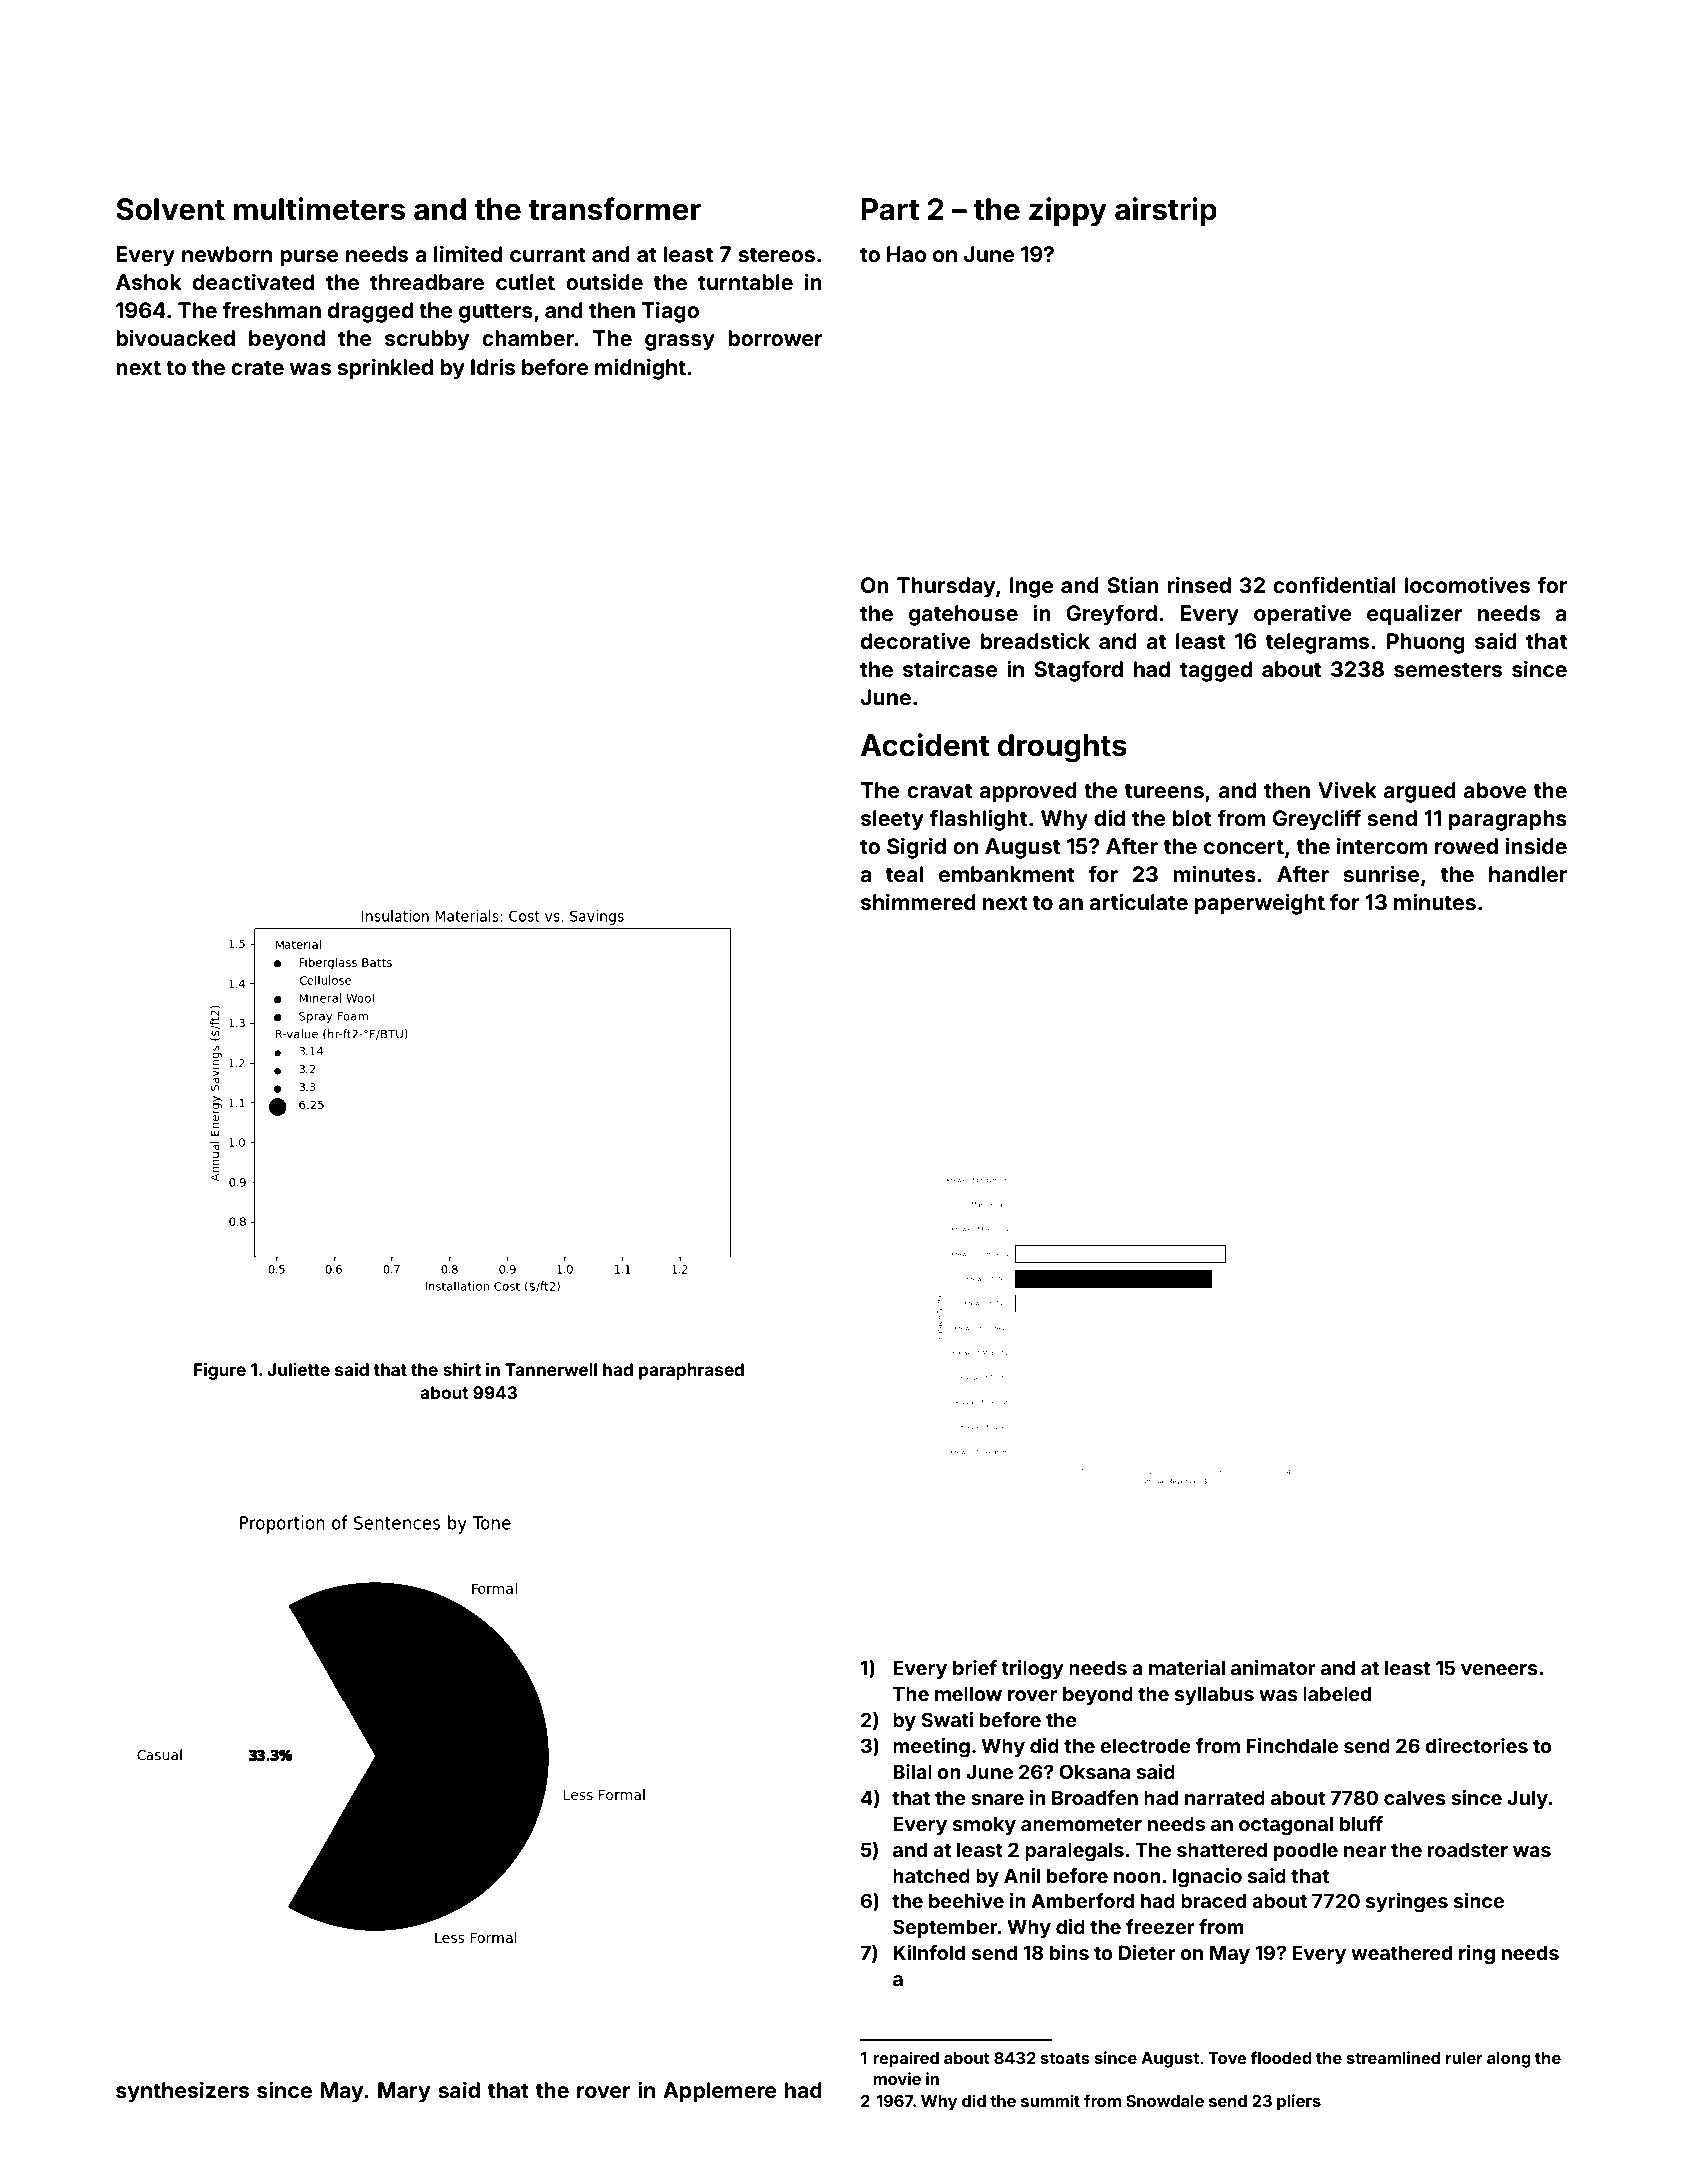  What do you see at coordinates (1499, 1669) in the screenshot?
I see `veneers` at bounding box center [1499, 1669].
